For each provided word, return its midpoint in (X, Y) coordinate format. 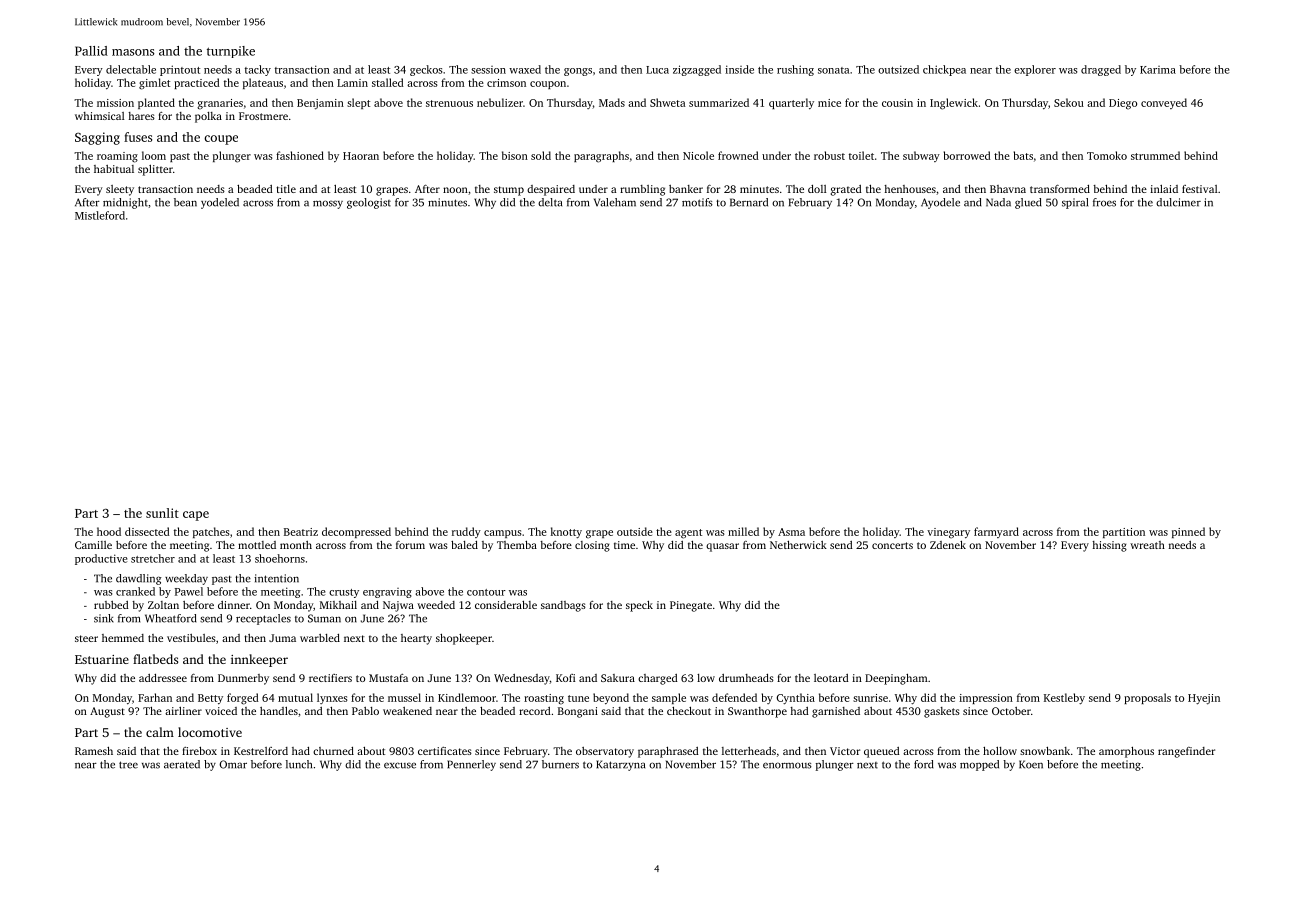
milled (743, 531)
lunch (299, 764)
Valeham (615, 202)
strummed (1155, 155)
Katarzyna (620, 765)
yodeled (220, 203)
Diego (1123, 104)
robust (829, 155)
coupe (221, 140)
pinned (1188, 532)
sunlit (162, 513)
